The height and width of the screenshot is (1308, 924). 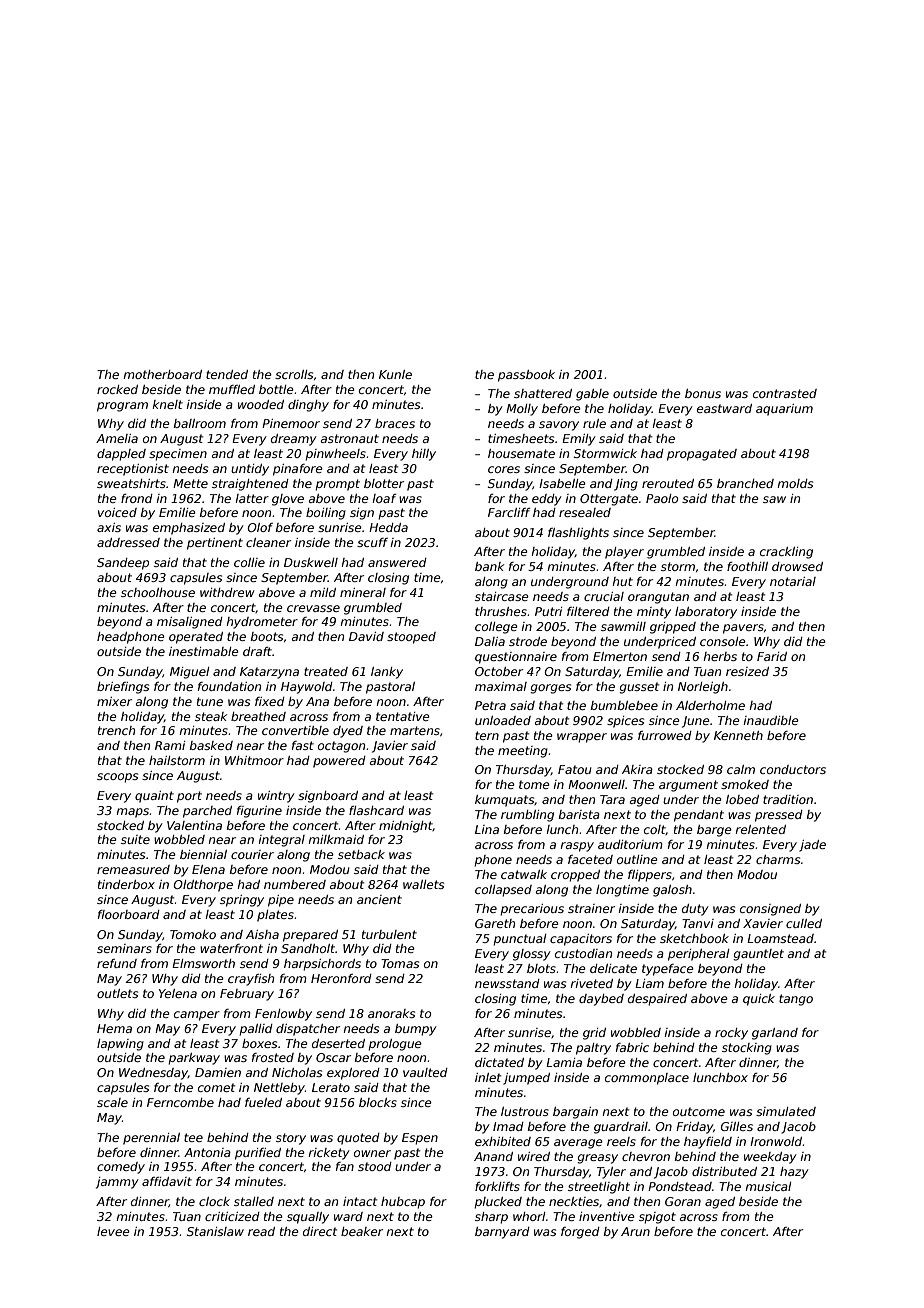 What do you see at coordinates (190, 483) in the screenshot?
I see `Mette` at bounding box center [190, 483].
